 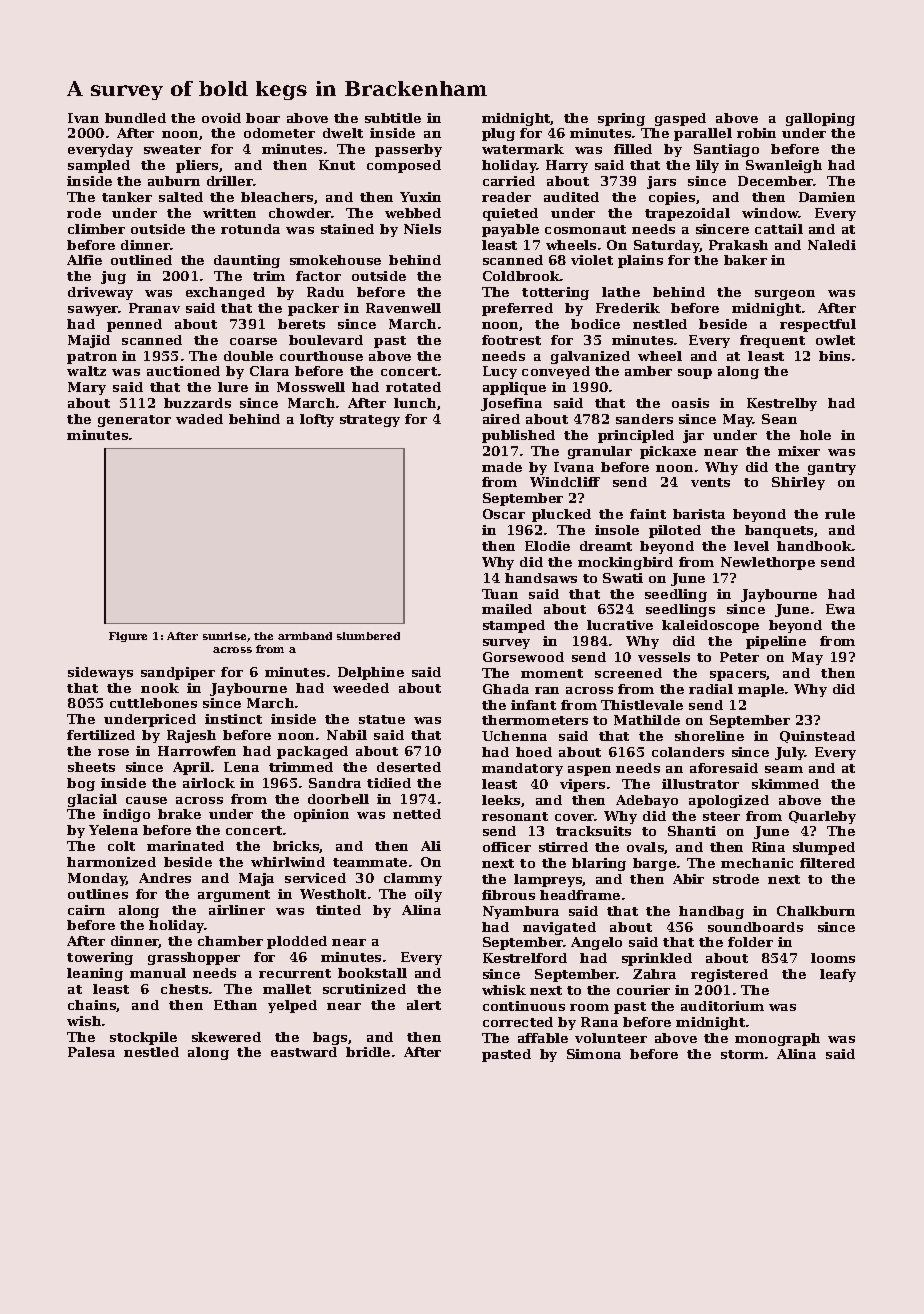 What do you see at coordinates (247, 261) in the image?
I see `daunting` at bounding box center [247, 261].
